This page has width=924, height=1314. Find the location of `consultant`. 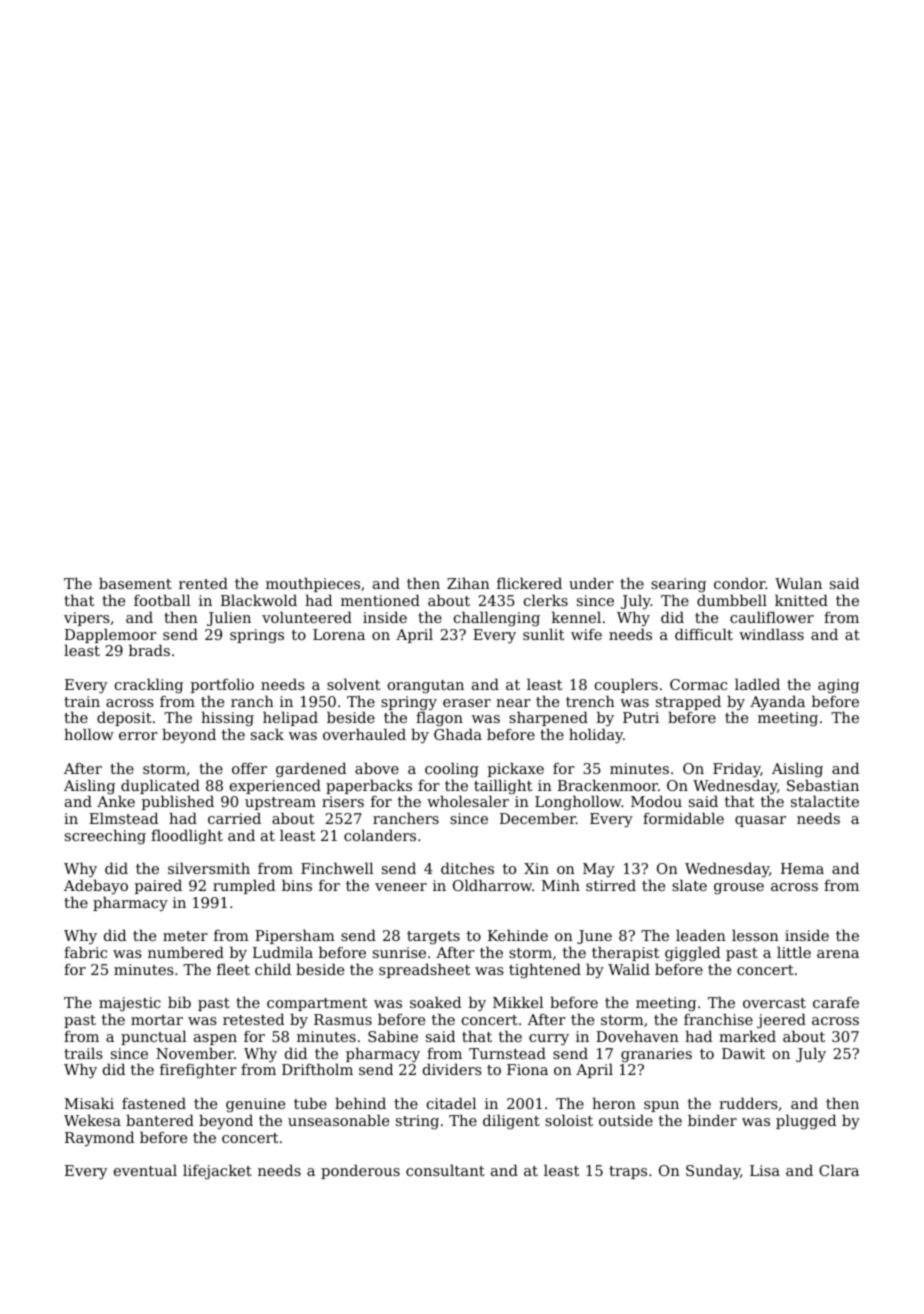

consultant is located at coordinates (445, 1170).
